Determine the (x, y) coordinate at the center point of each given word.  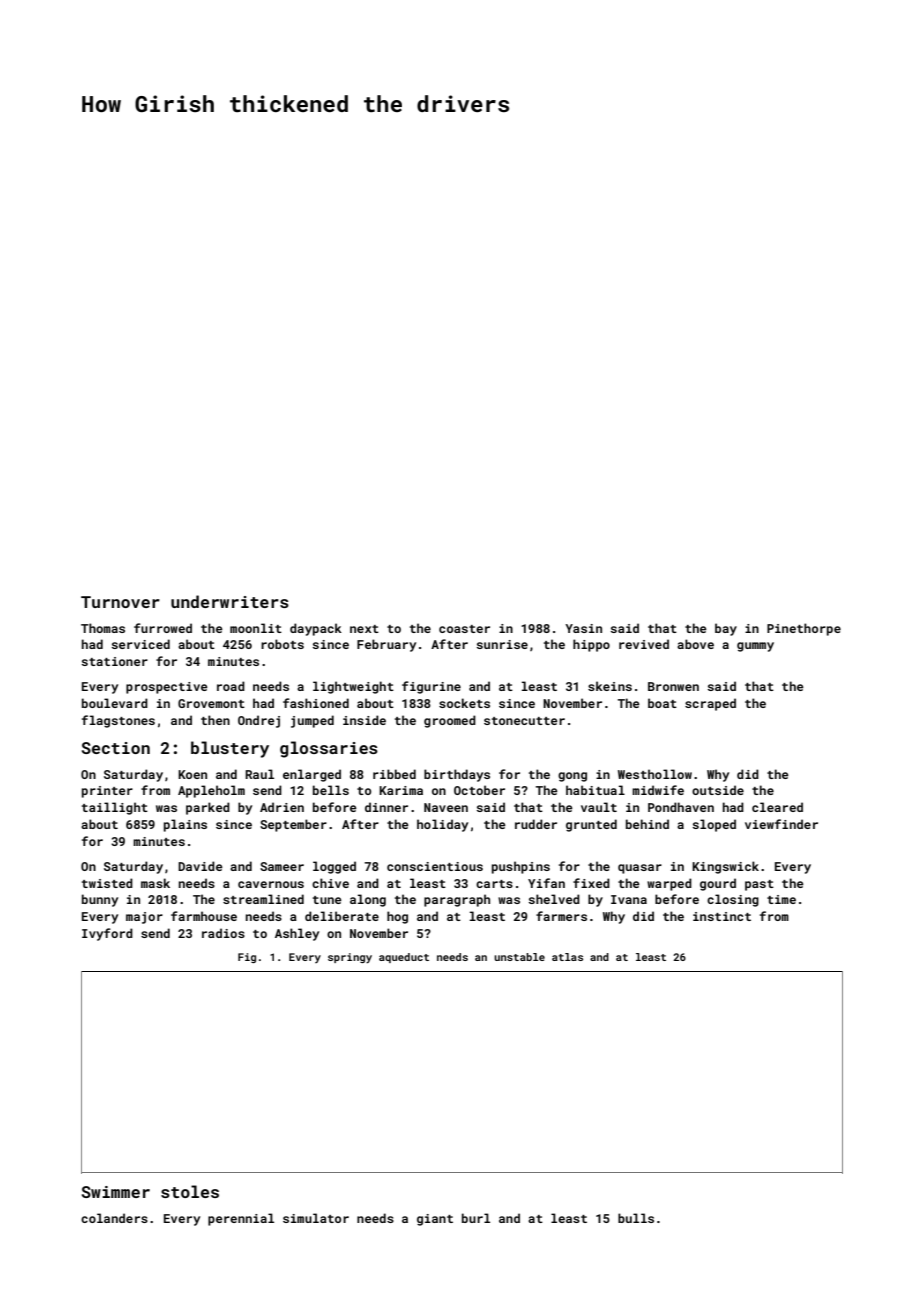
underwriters (230, 601)
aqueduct (404, 958)
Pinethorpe (804, 629)
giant (435, 1220)
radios (223, 933)
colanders (114, 1218)
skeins (610, 686)
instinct (722, 916)
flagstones (118, 721)
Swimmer (116, 1192)
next (364, 629)
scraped (710, 704)
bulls (636, 1218)
